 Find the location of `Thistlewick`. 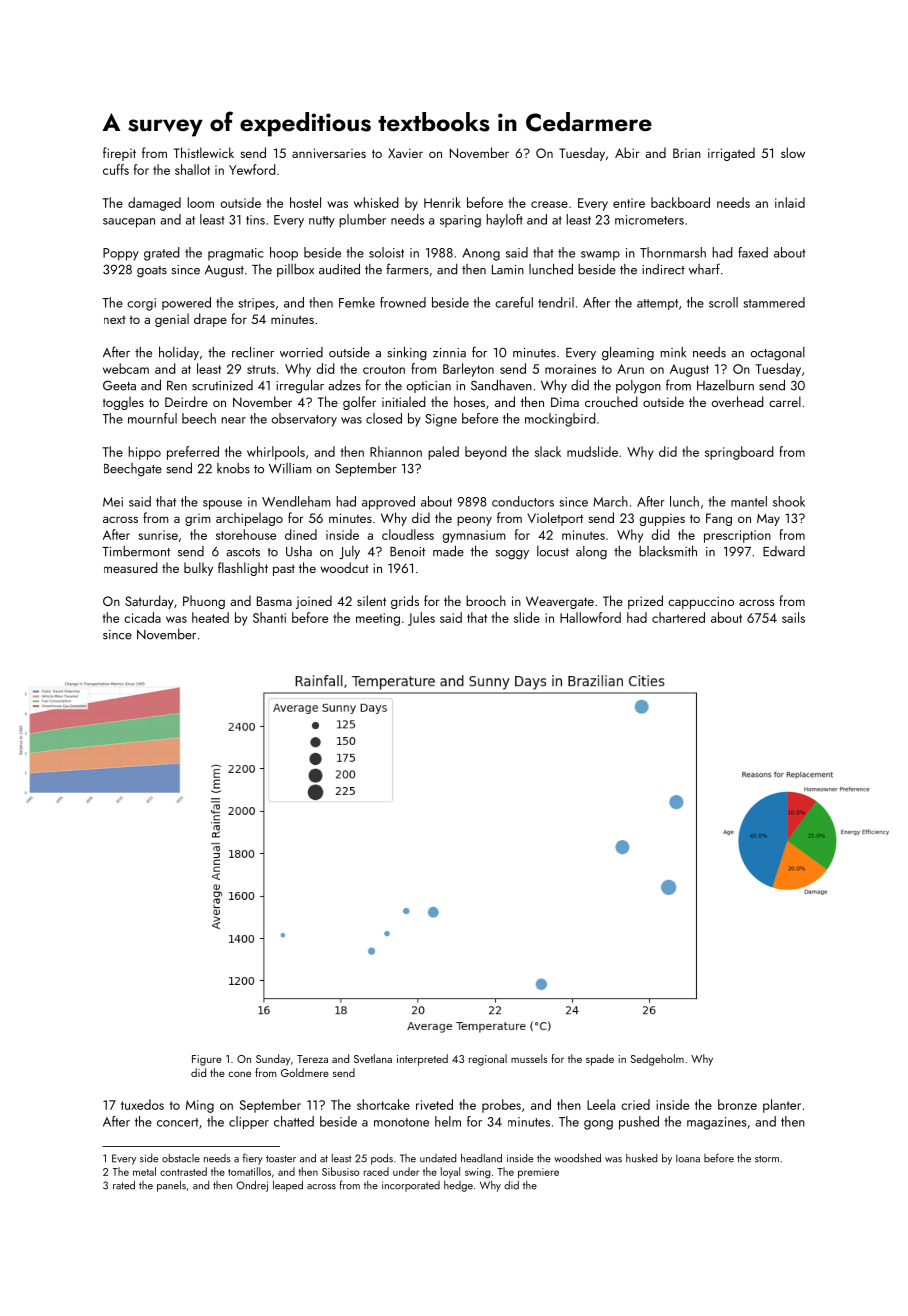

Thistlewick is located at coordinates (204, 152).
